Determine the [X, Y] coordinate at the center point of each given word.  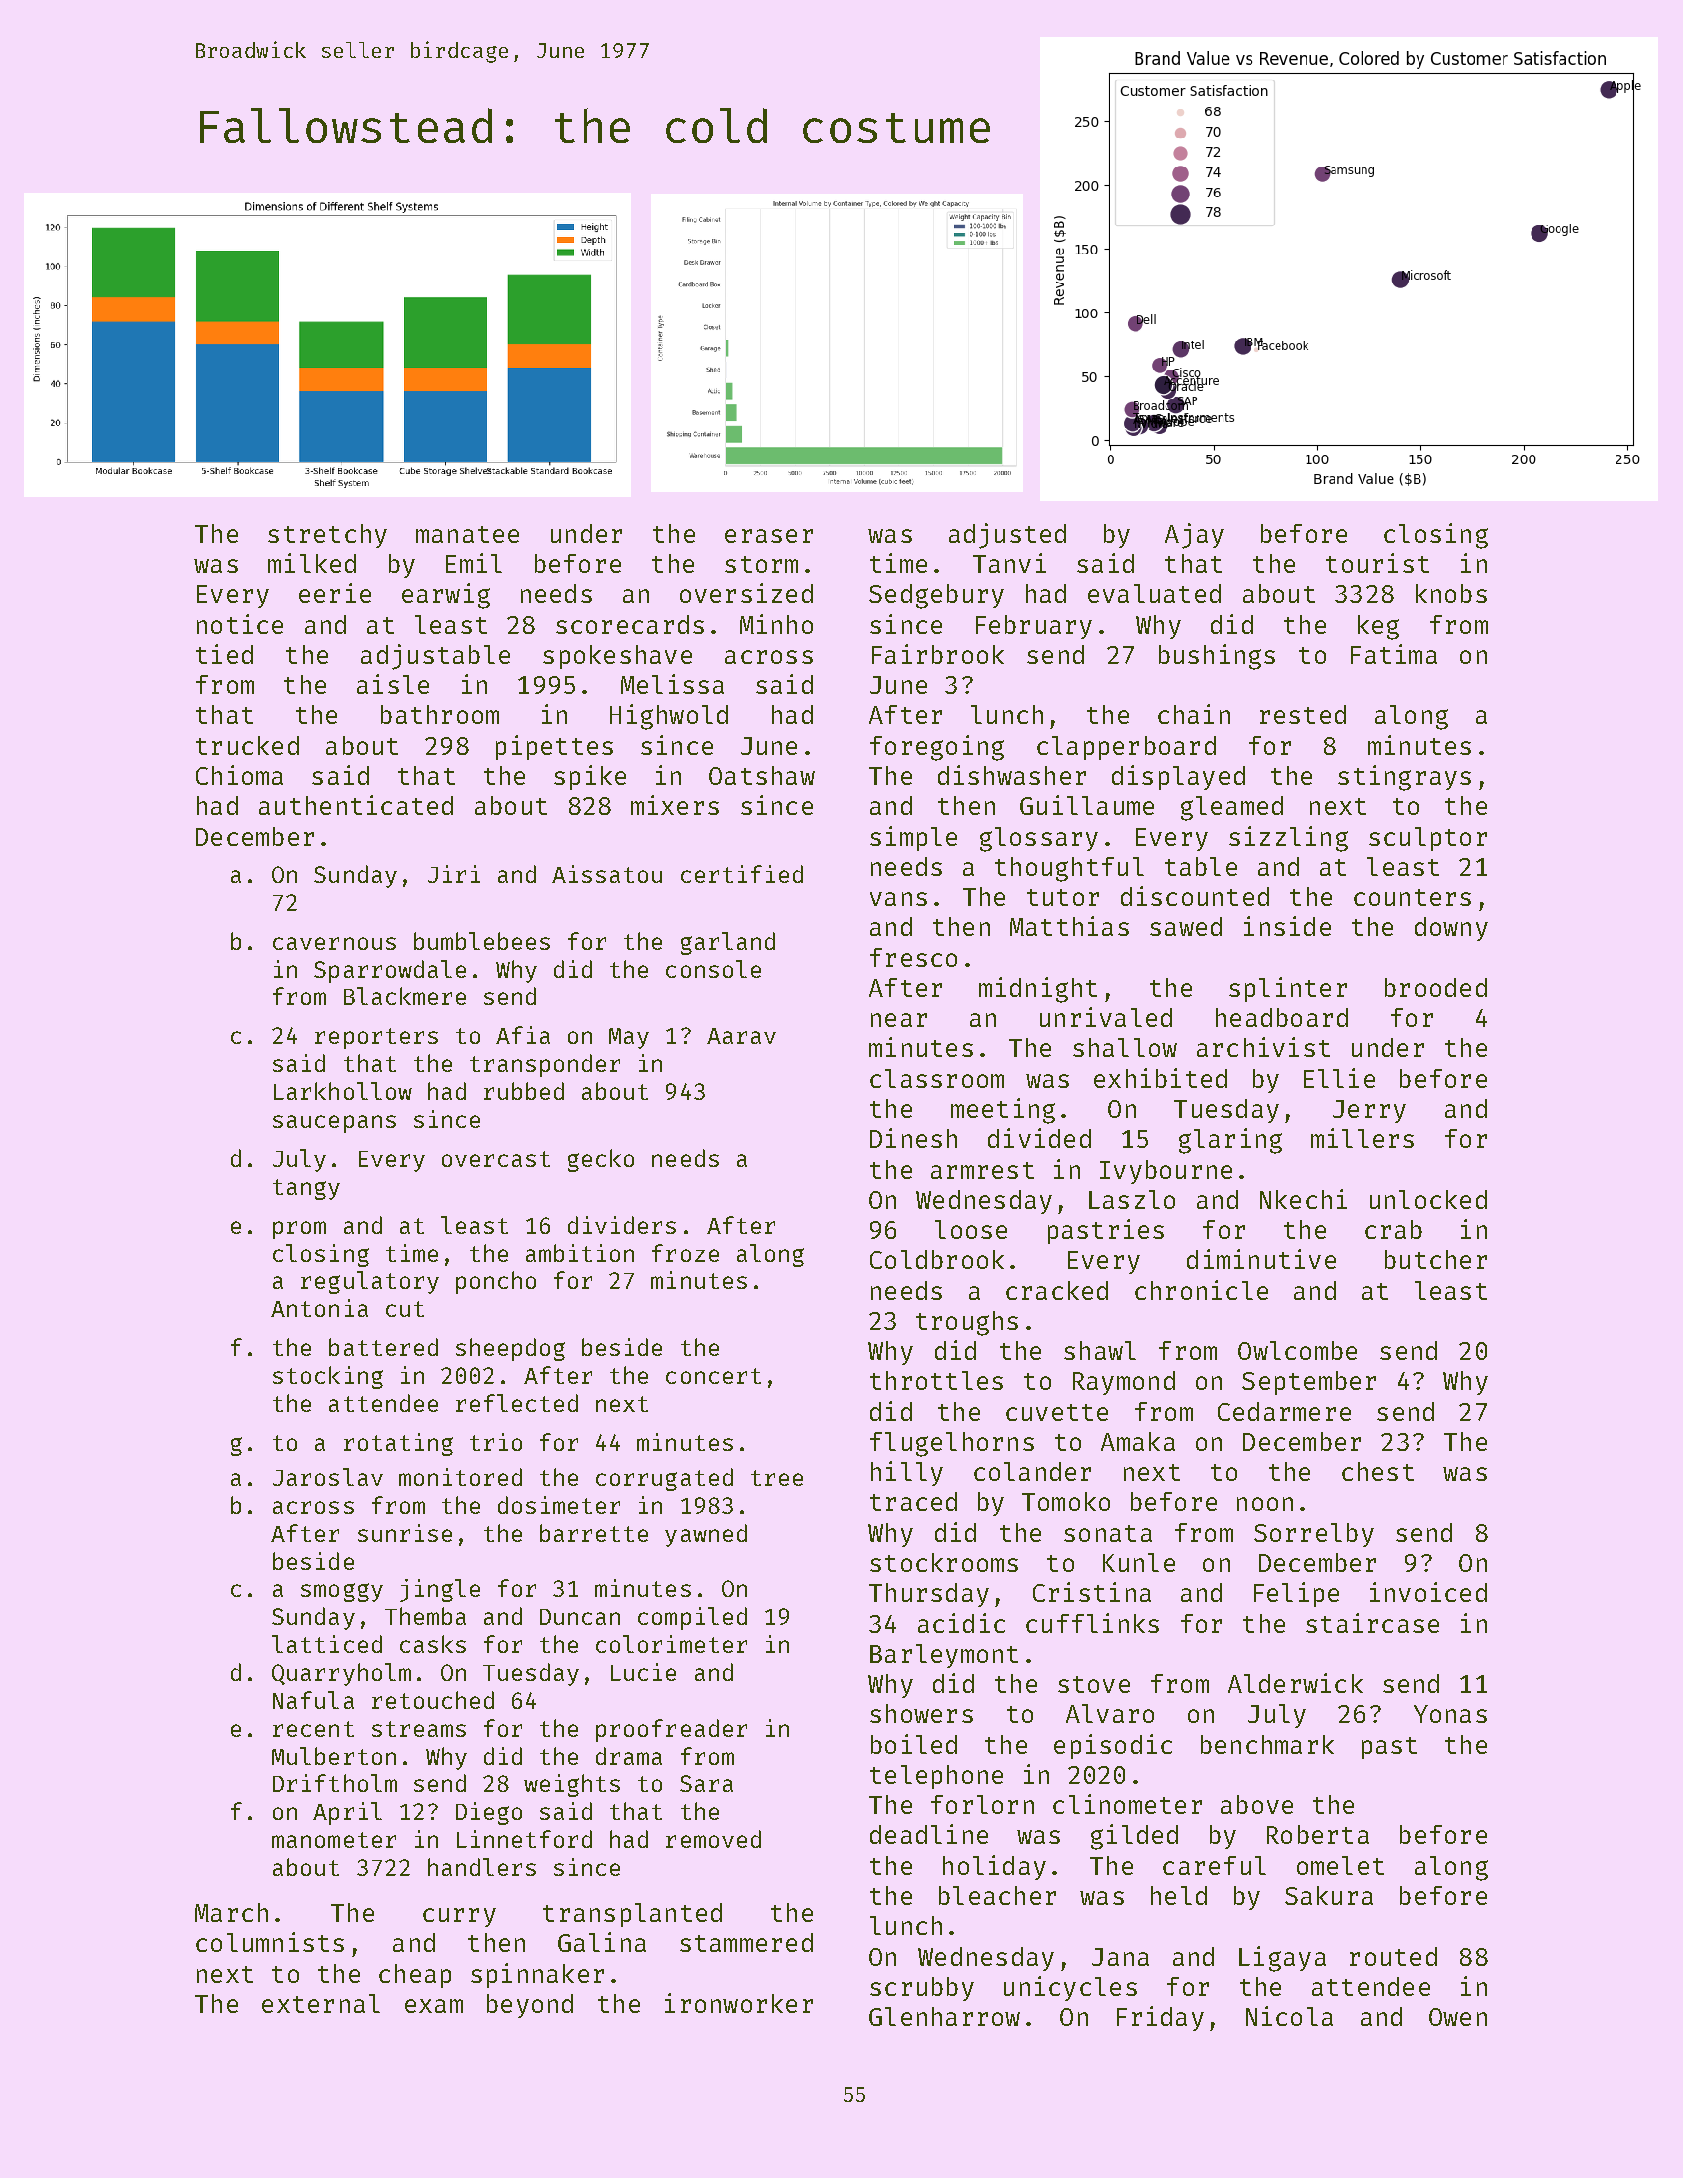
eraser [769, 536]
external [321, 2003]
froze [685, 1253]
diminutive [1261, 1259]
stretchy [327, 536]
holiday [994, 1867]
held [1179, 1895]
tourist [1377, 563]
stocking [328, 1377]
